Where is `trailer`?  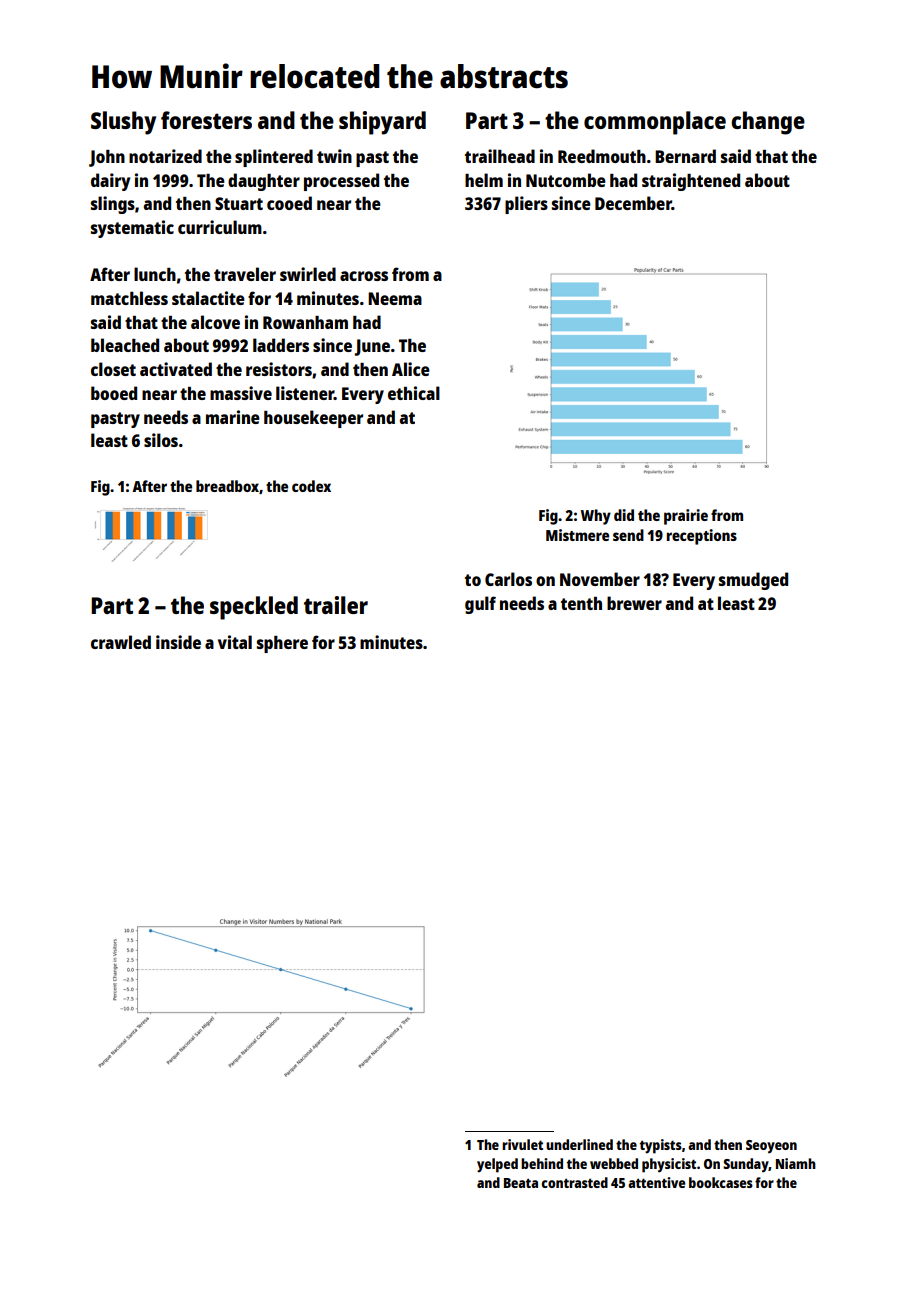
trailer is located at coordinates (336, 605).
